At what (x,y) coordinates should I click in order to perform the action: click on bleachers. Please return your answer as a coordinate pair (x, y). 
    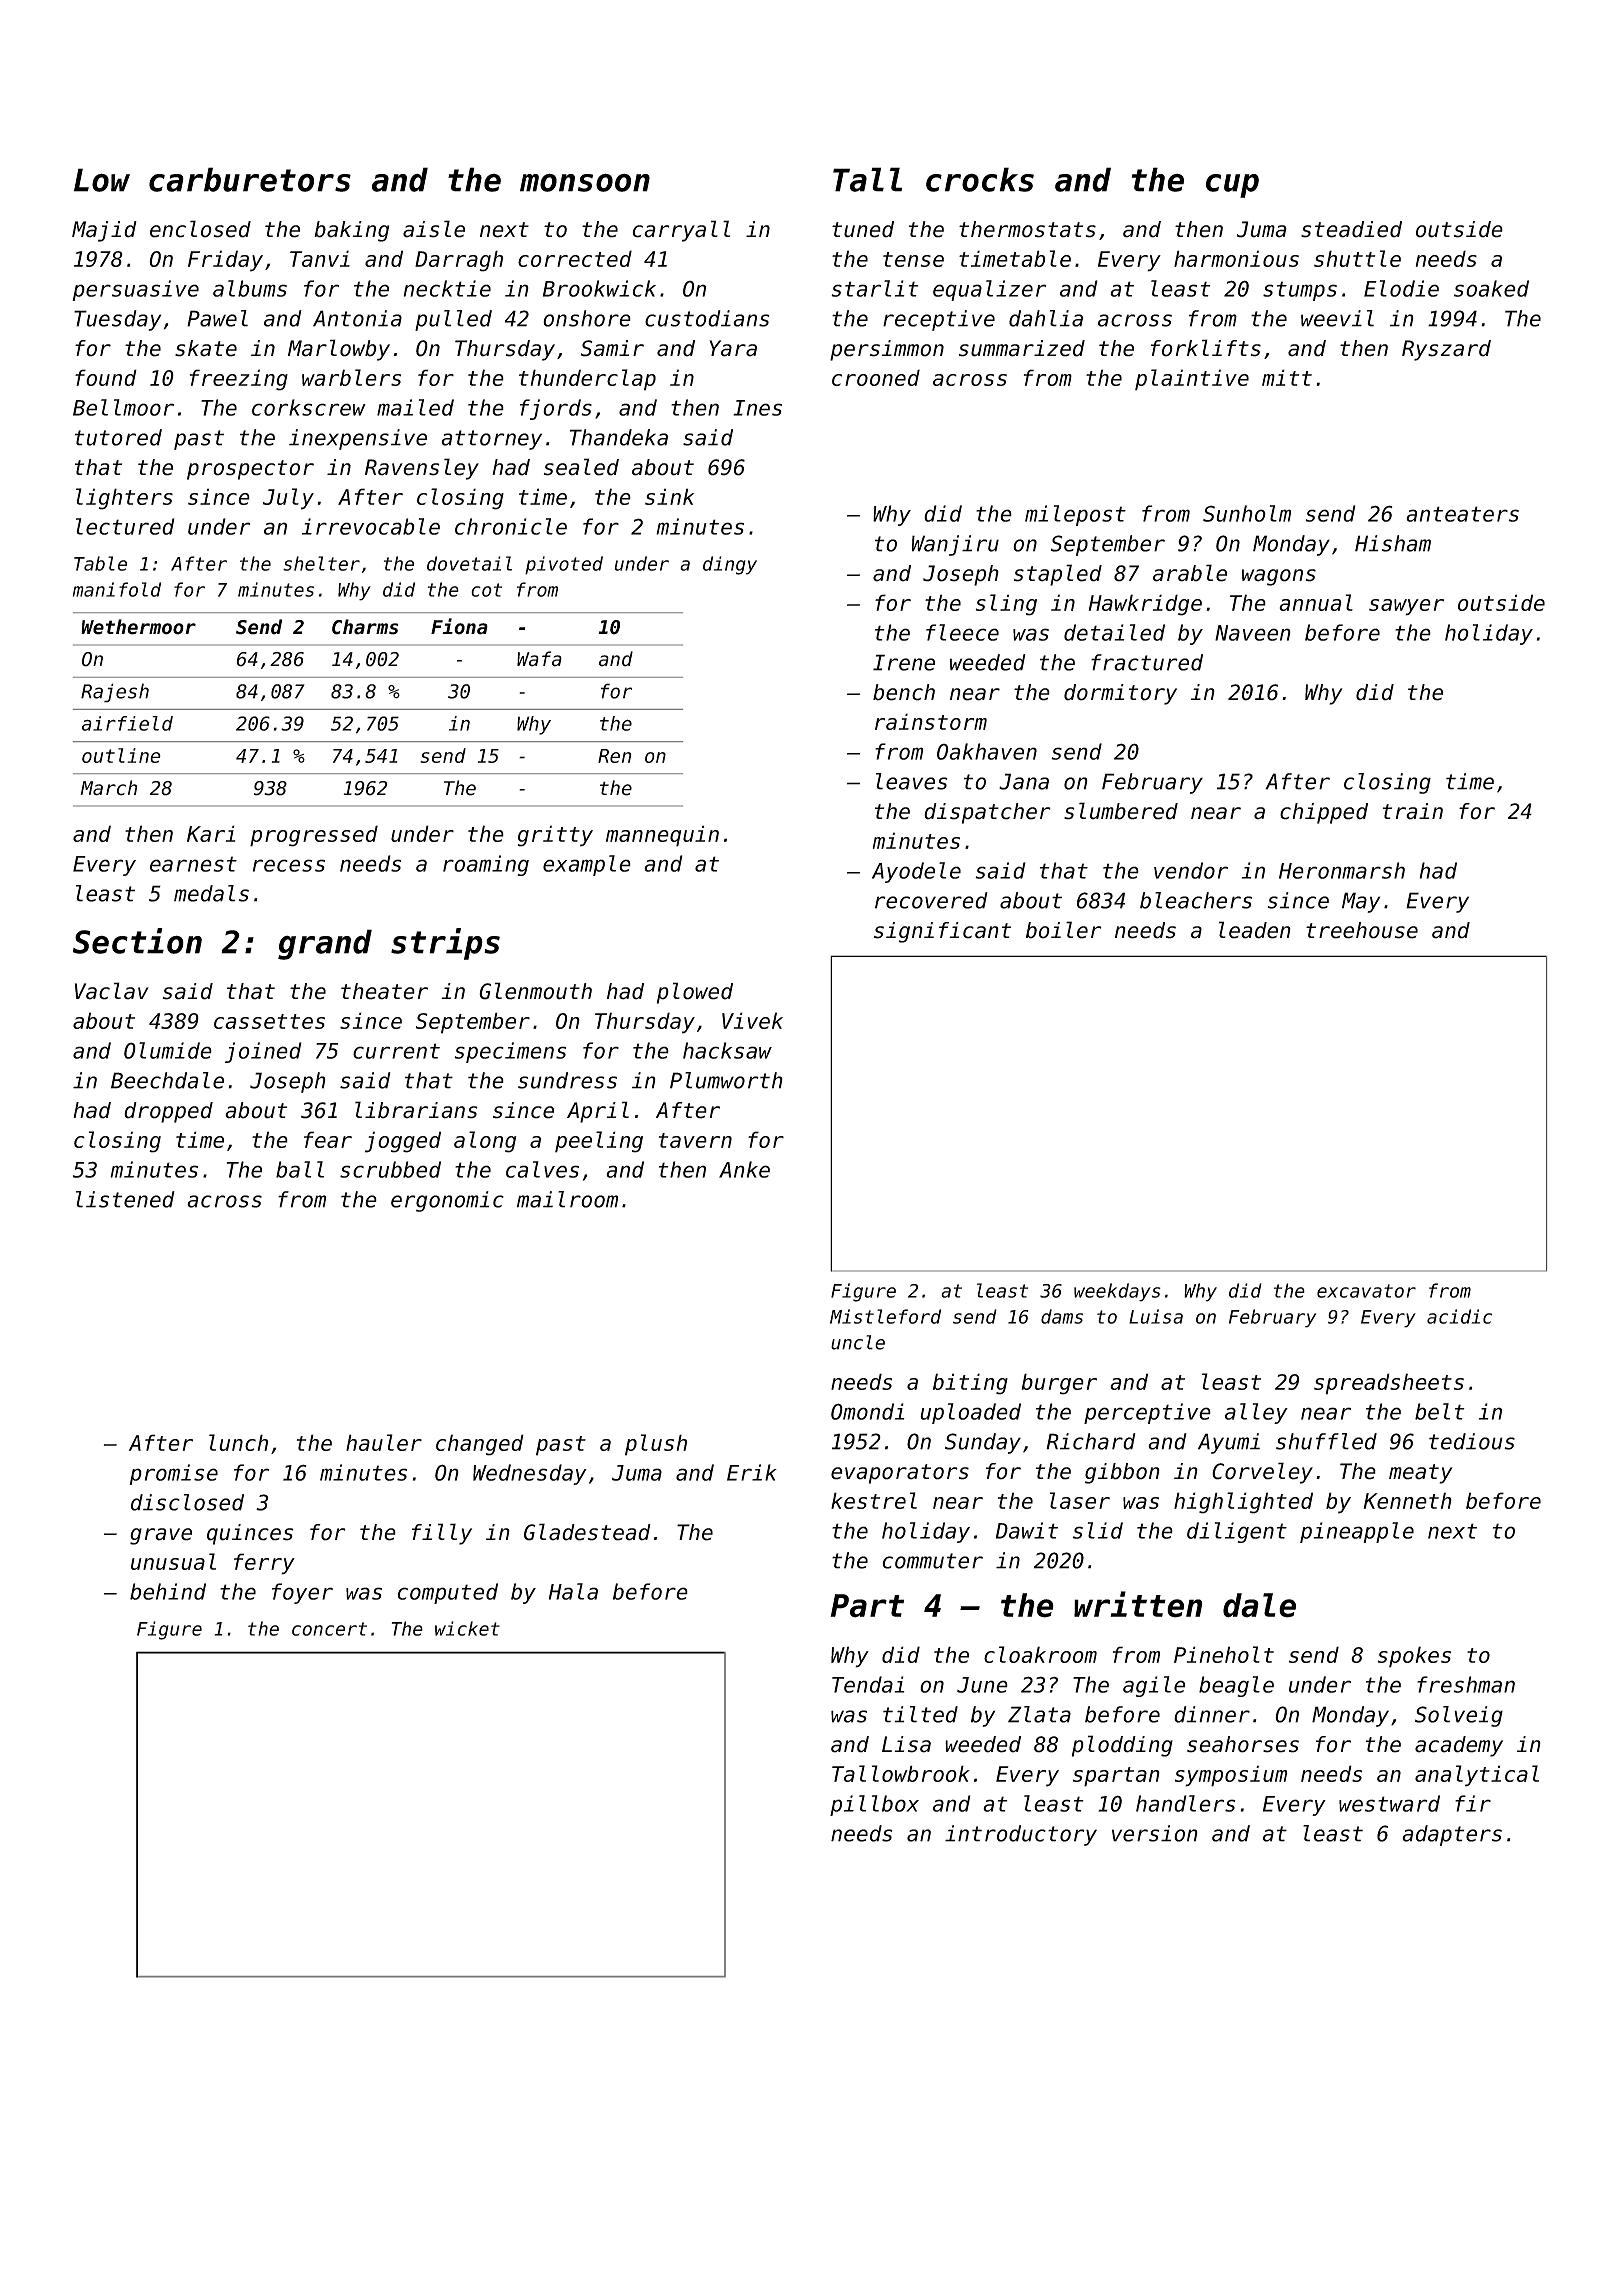
    Looking at the image, I should click on (1196, 900).
